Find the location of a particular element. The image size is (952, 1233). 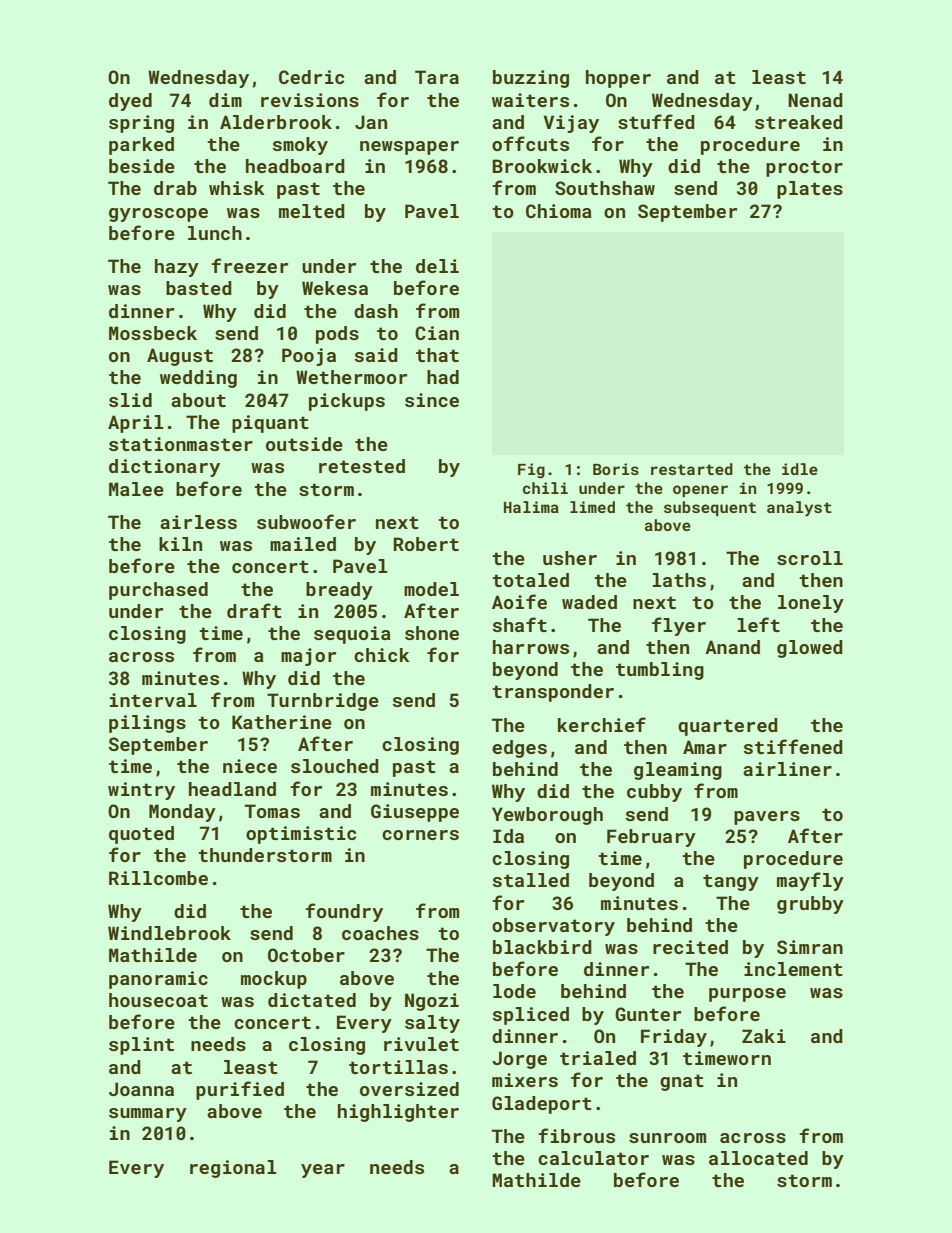

dim is located at coordinates (225, 100).
